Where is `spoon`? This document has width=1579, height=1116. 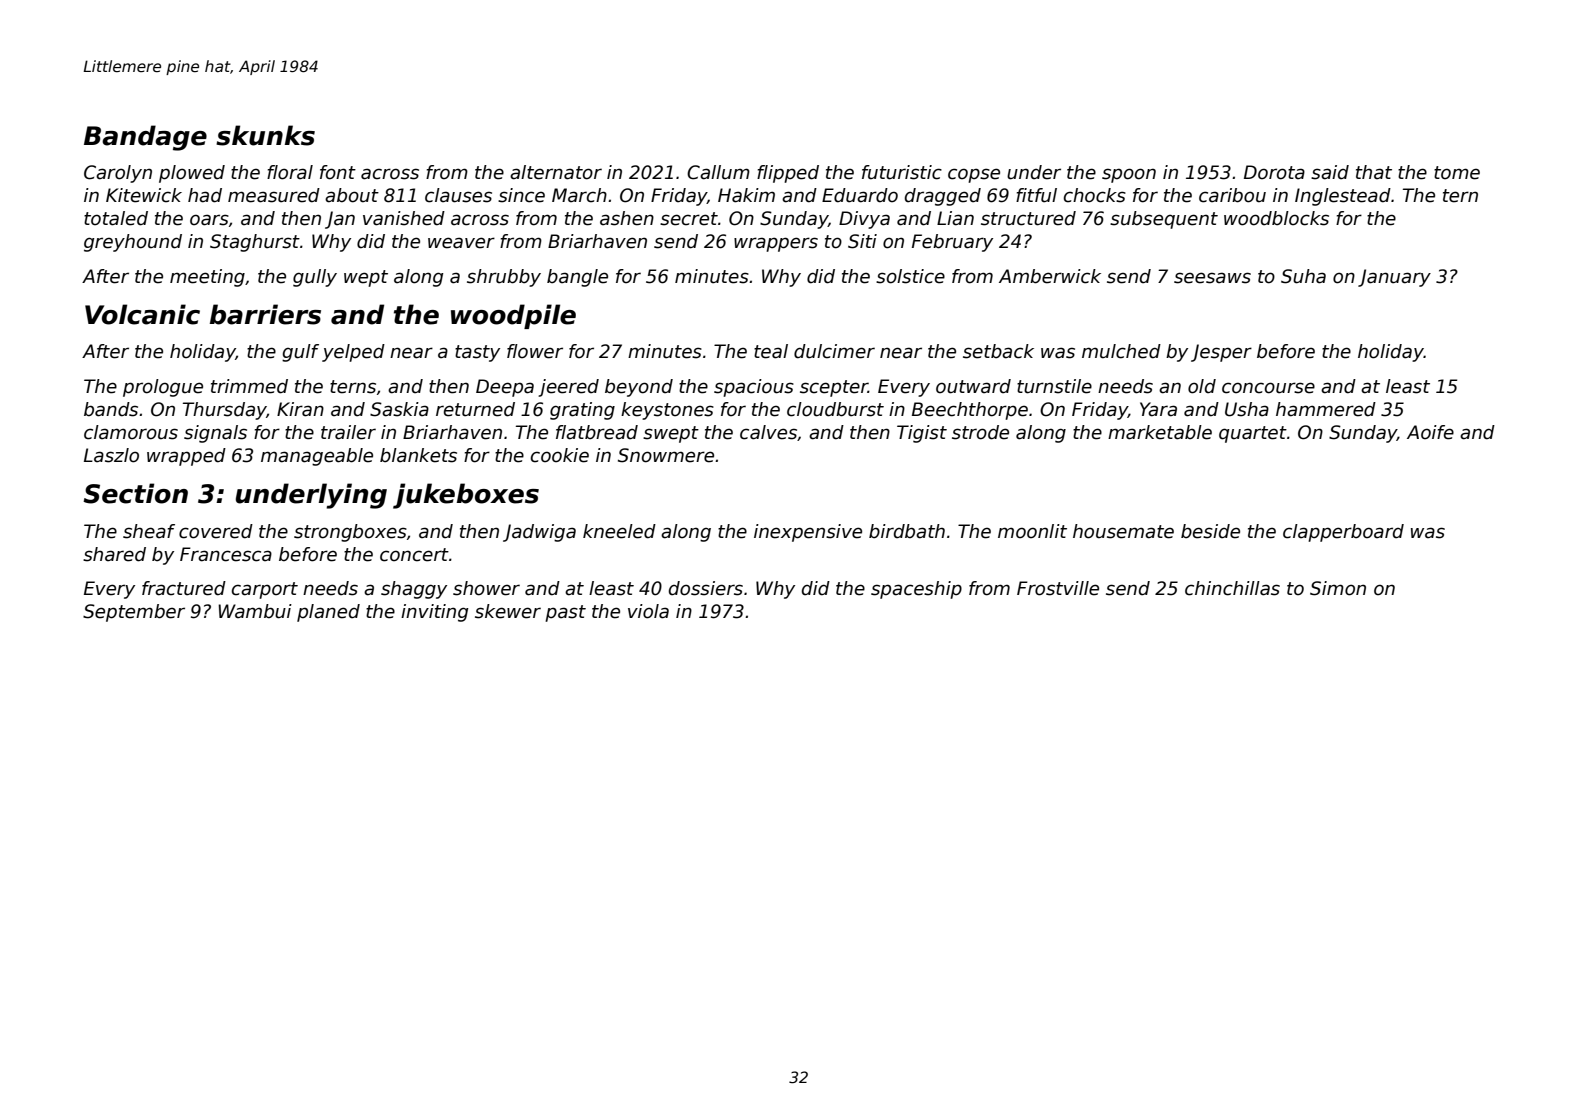 spoon is located at coordinates (1129, 175).
